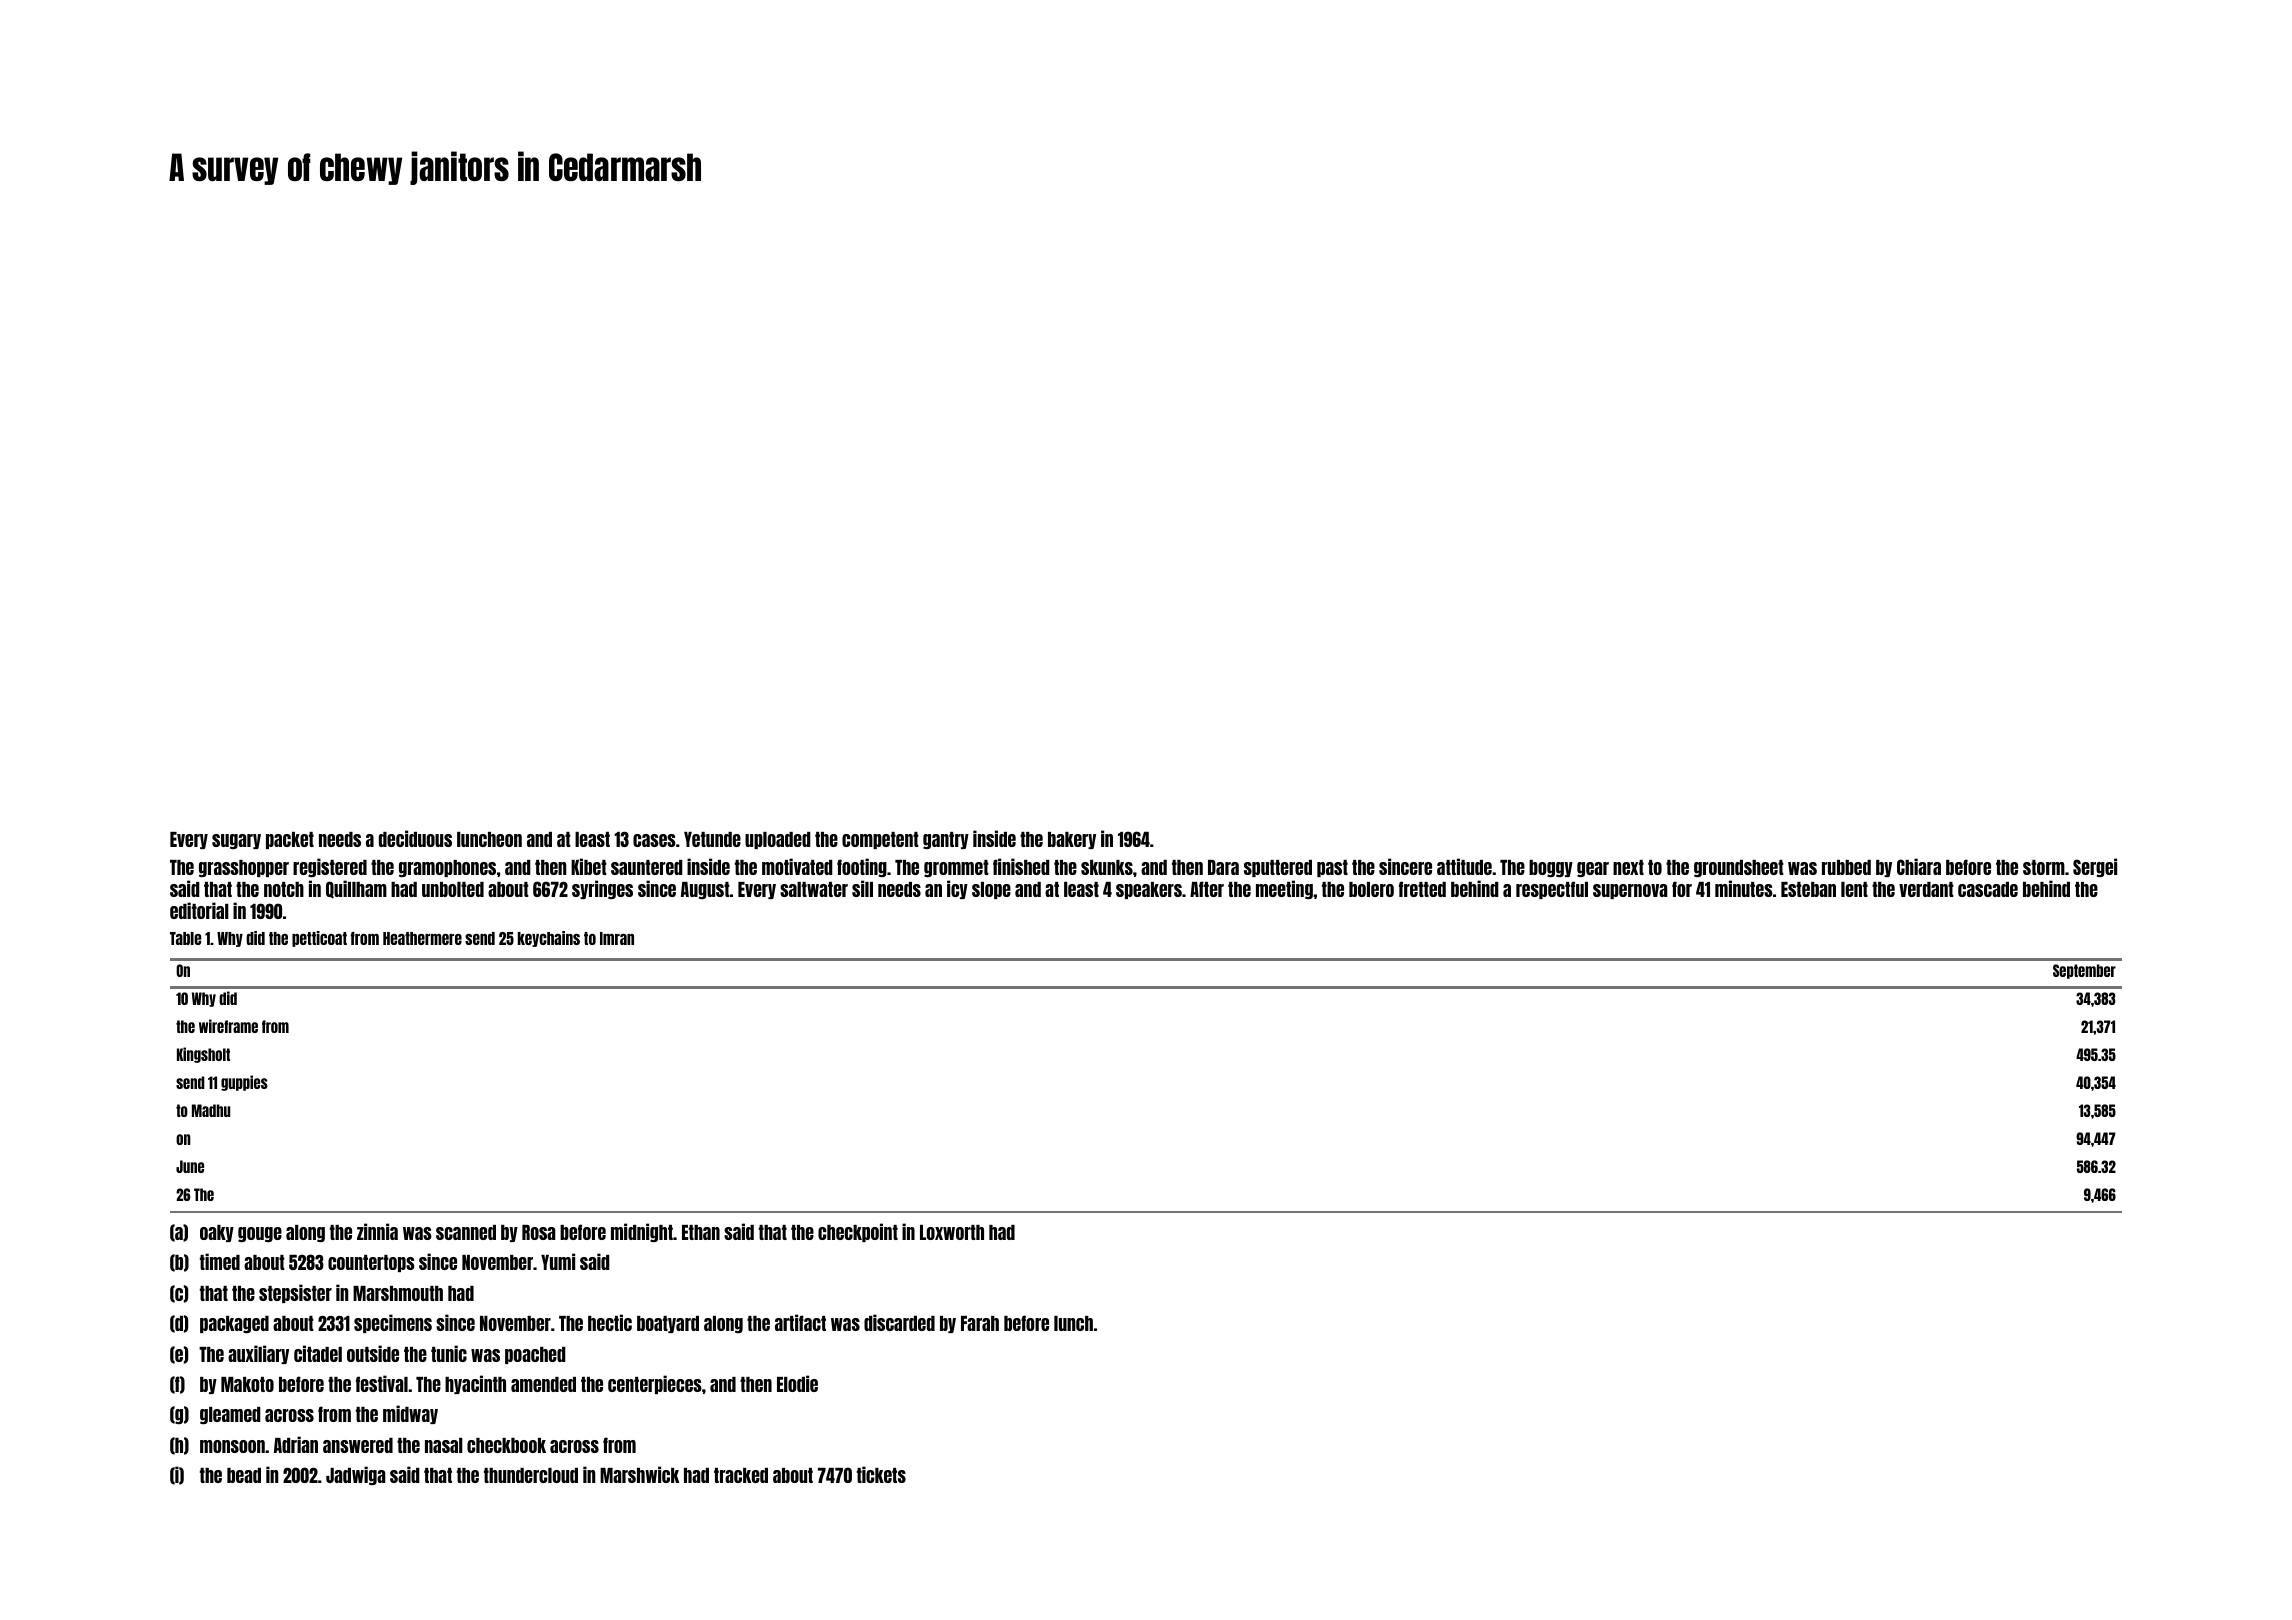 The height and width of the page is (1620, 2292). I want to click on editorial, so click(199, 910).
